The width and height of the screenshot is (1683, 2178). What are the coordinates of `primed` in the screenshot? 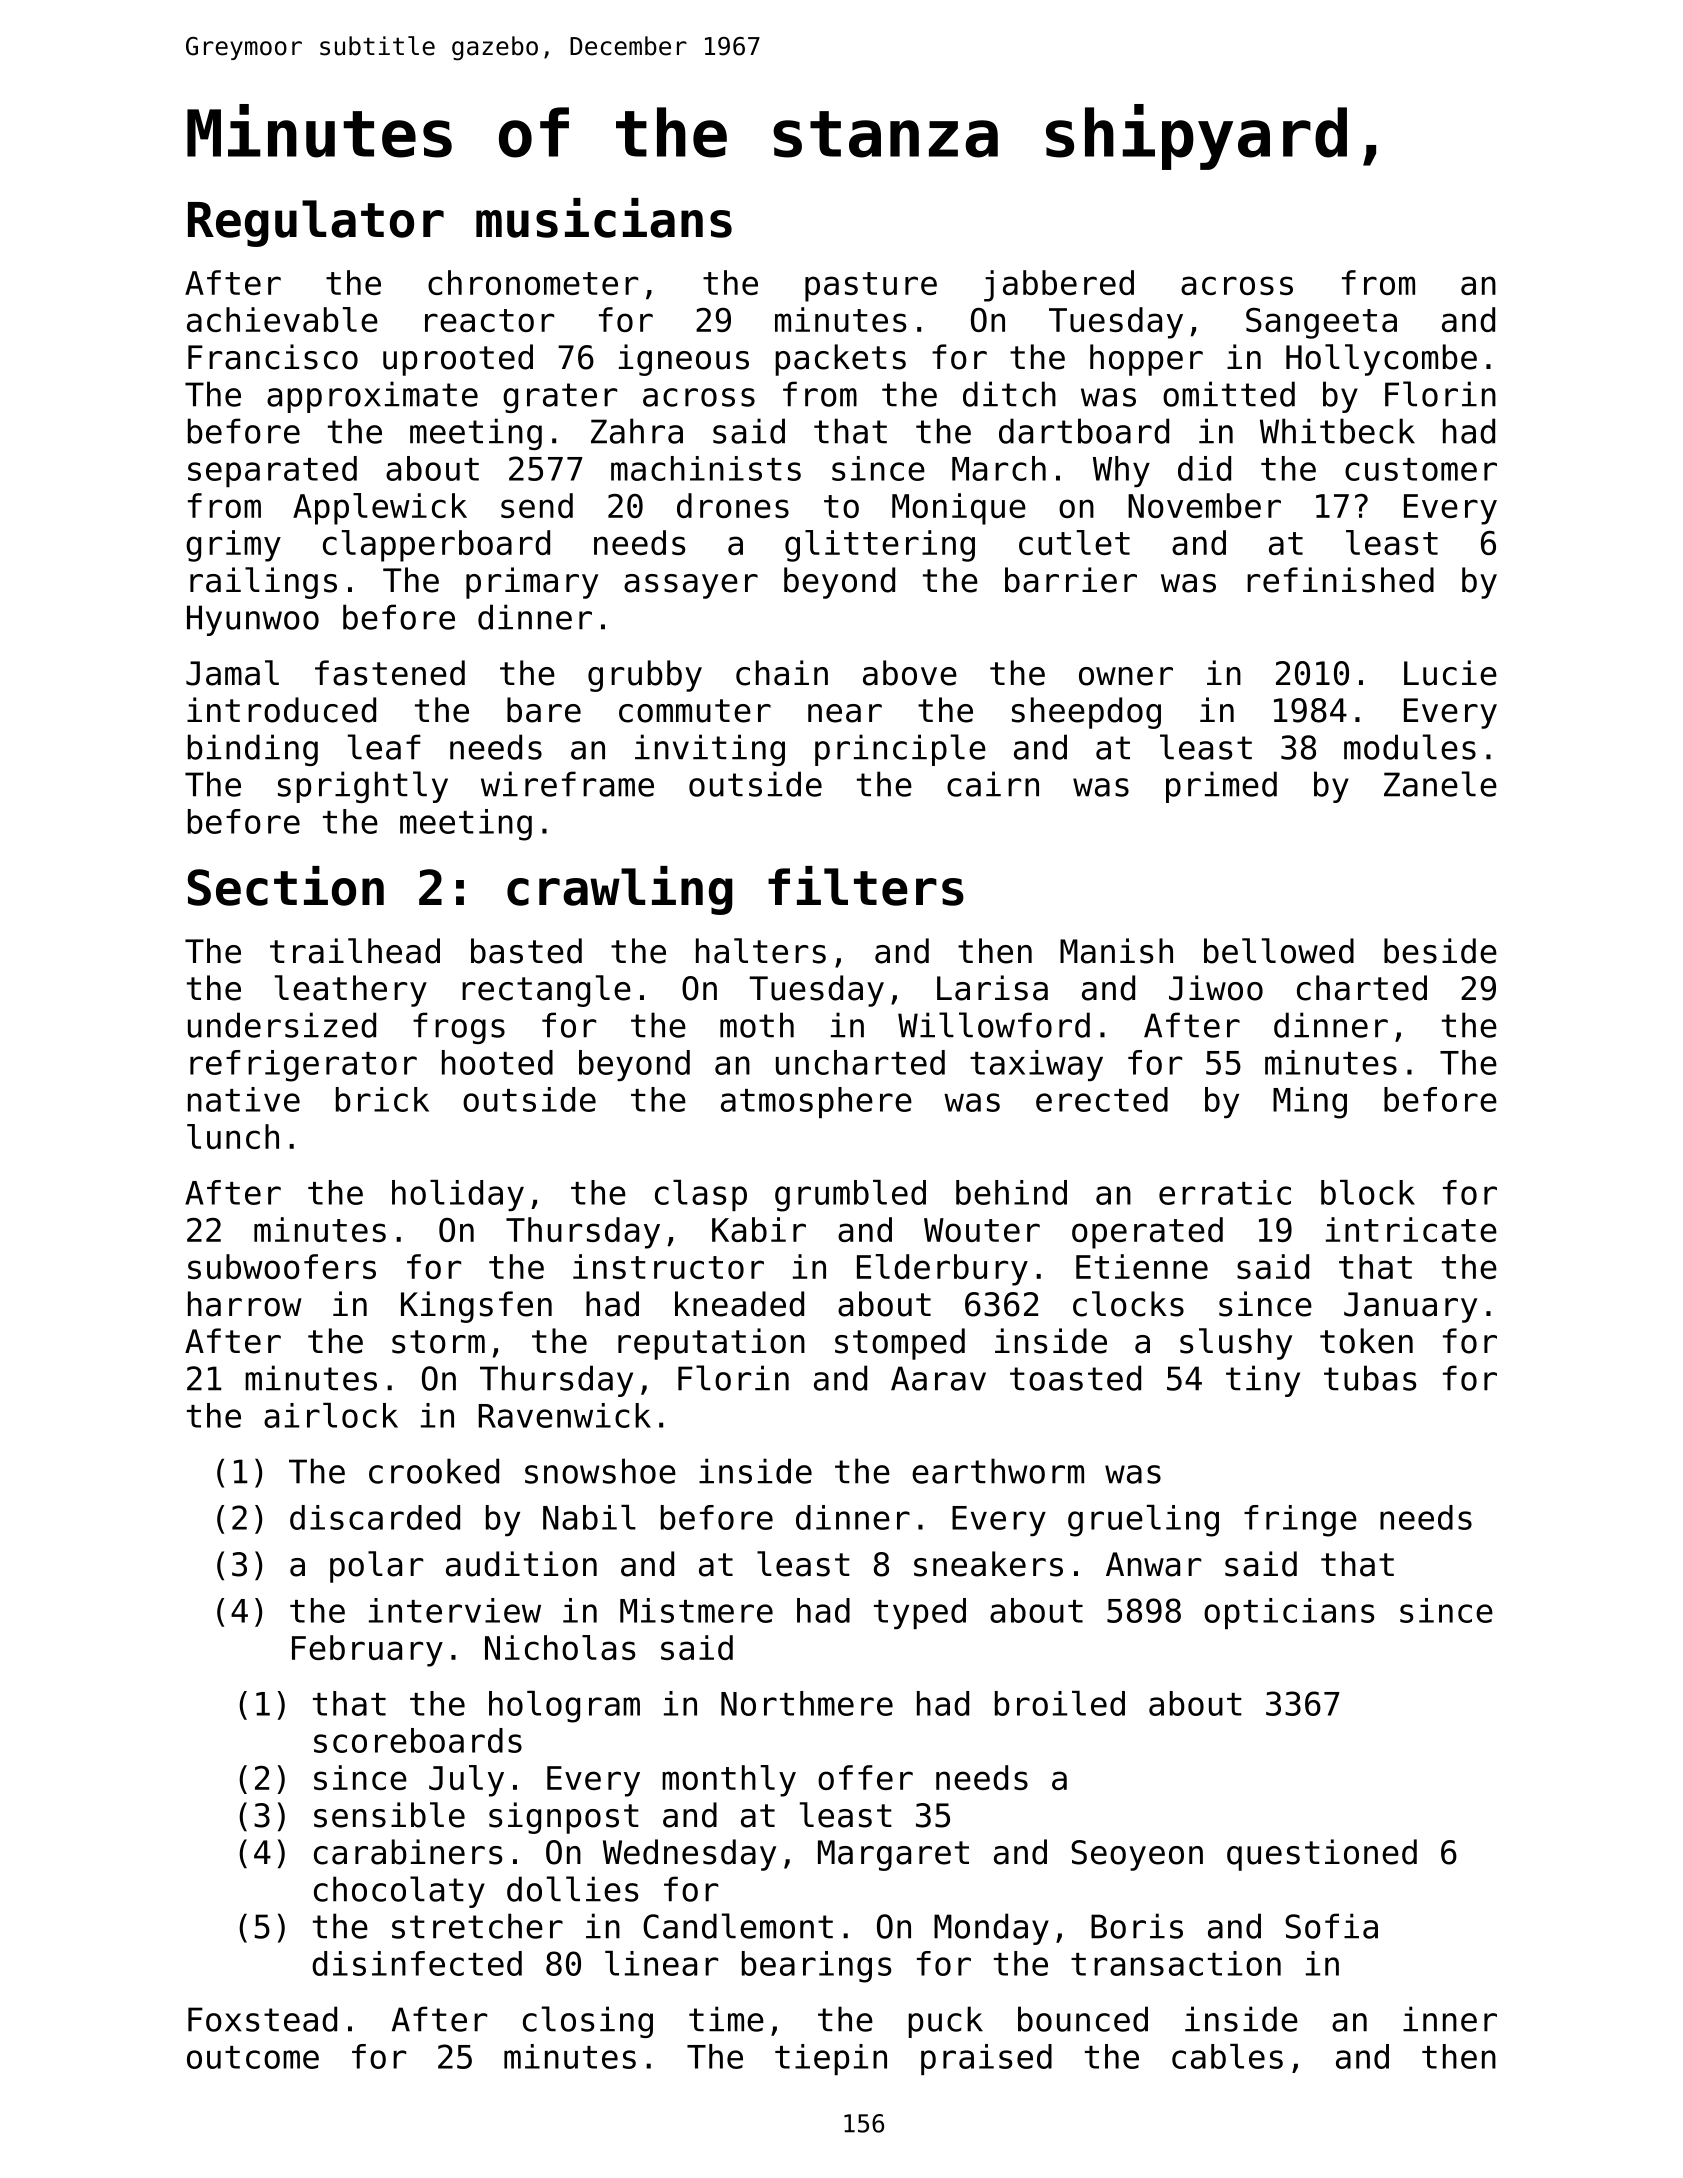 It's located at (1221, 787).
